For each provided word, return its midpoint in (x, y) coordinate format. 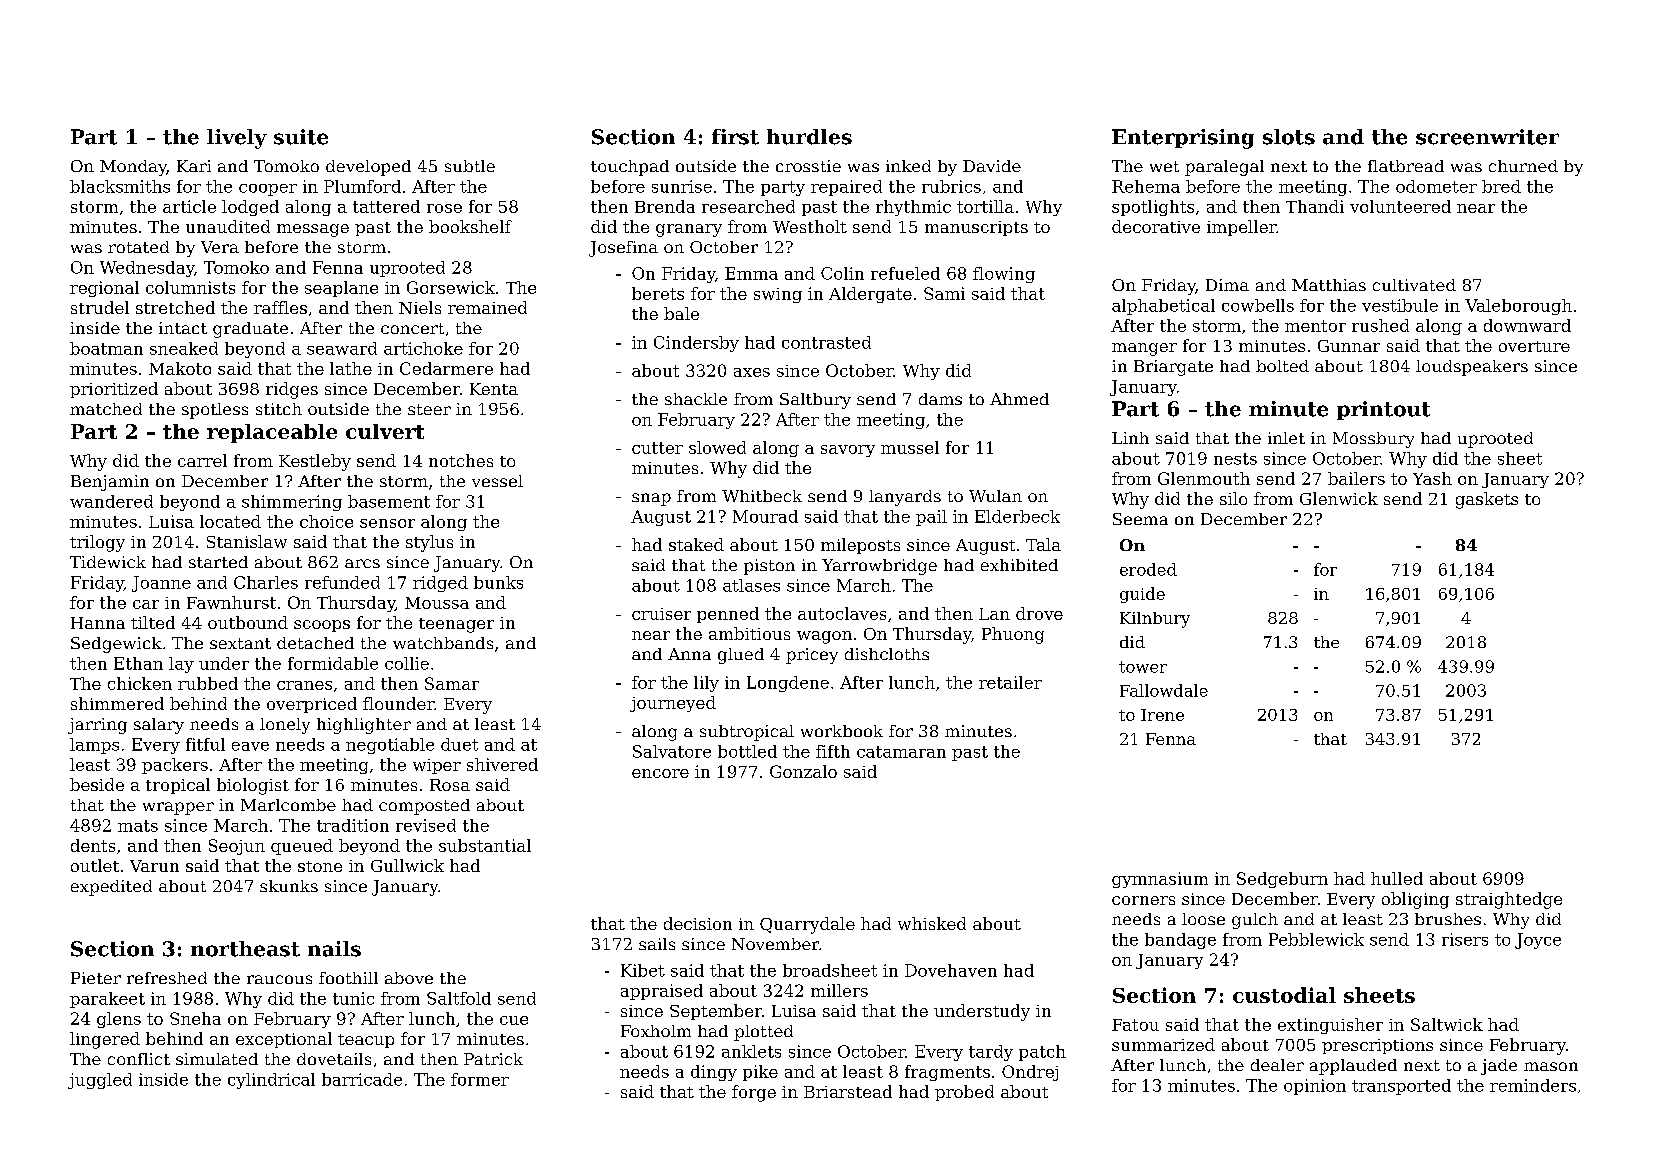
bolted (1282, 366)
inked (908, 166)
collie (407, 663)
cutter (657, 448)
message (313, 230)
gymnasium (1160, 880)
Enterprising (1183, 139)
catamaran (901, 752)
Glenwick (1339, 498)
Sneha (195, 1018)
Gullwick (407, 865)
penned (728, 615)
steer (429, 409)
